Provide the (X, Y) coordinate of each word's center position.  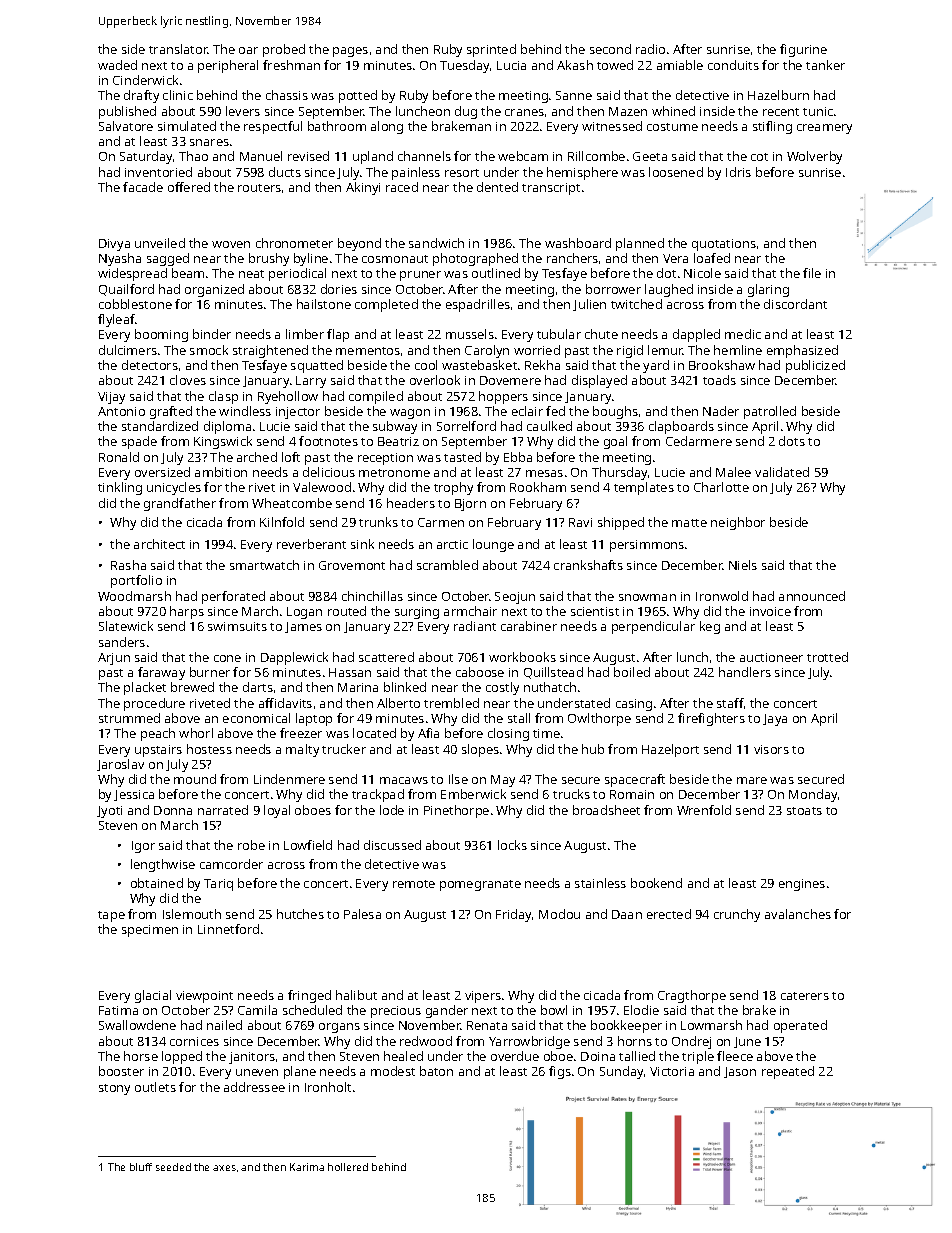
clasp (223, 397)
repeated (788, 1072)
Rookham (538, 487)
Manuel (261, 156)
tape (111, 916)
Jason (740, 1072)
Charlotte (721, 487)
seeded (173, 1167)
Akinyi (363, 188)
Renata (487, 1025)
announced (812, 596)
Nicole (702, 273)
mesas (544, 473)
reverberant (311, 544)
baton (436, 1071)
